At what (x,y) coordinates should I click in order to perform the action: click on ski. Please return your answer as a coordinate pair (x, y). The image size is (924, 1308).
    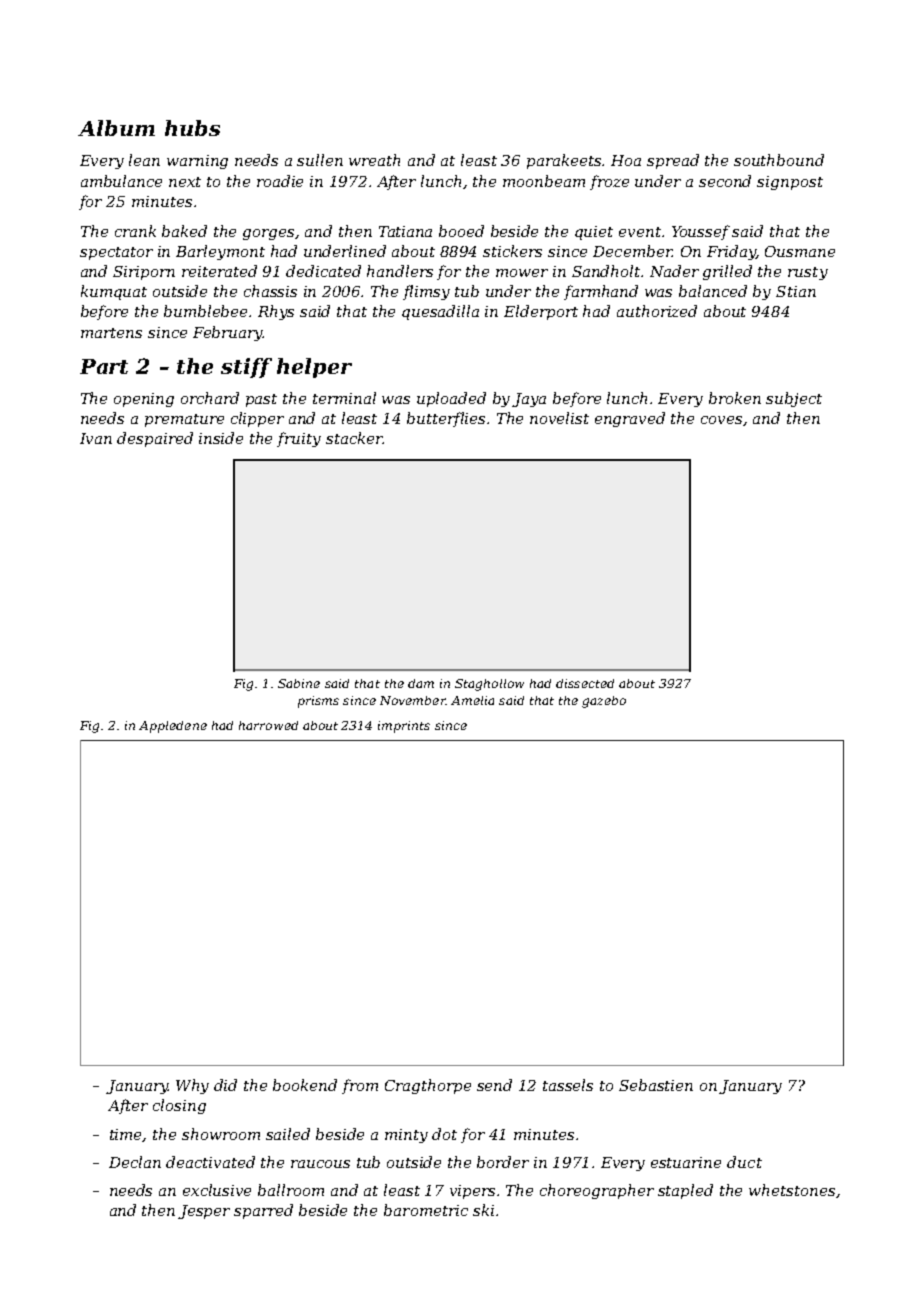
    Looking at the image, I should click on (483, 1210).
